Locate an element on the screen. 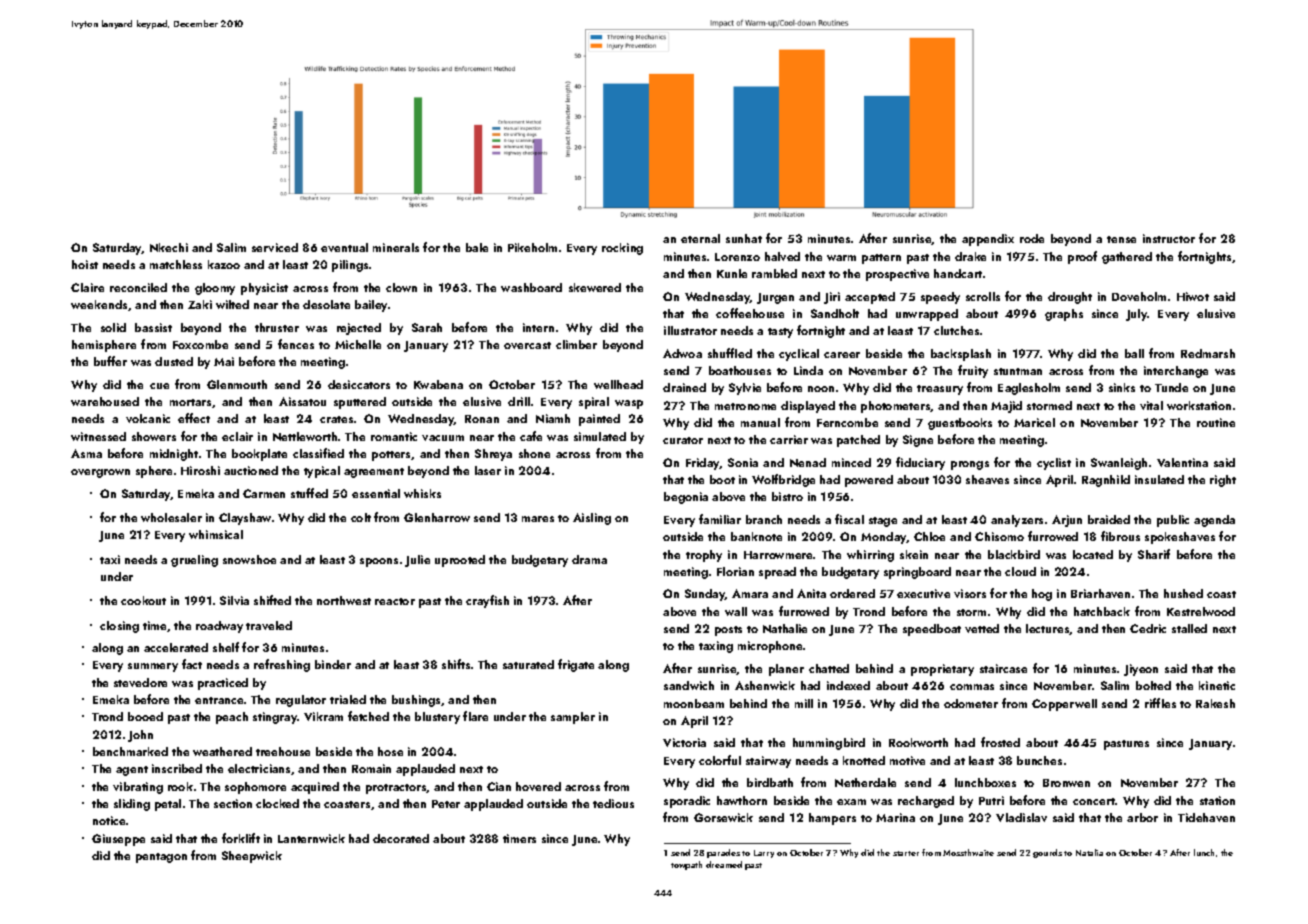 The height and width of the screenshot is (924, 1308). Amara is located at coordinates (750, 593).
